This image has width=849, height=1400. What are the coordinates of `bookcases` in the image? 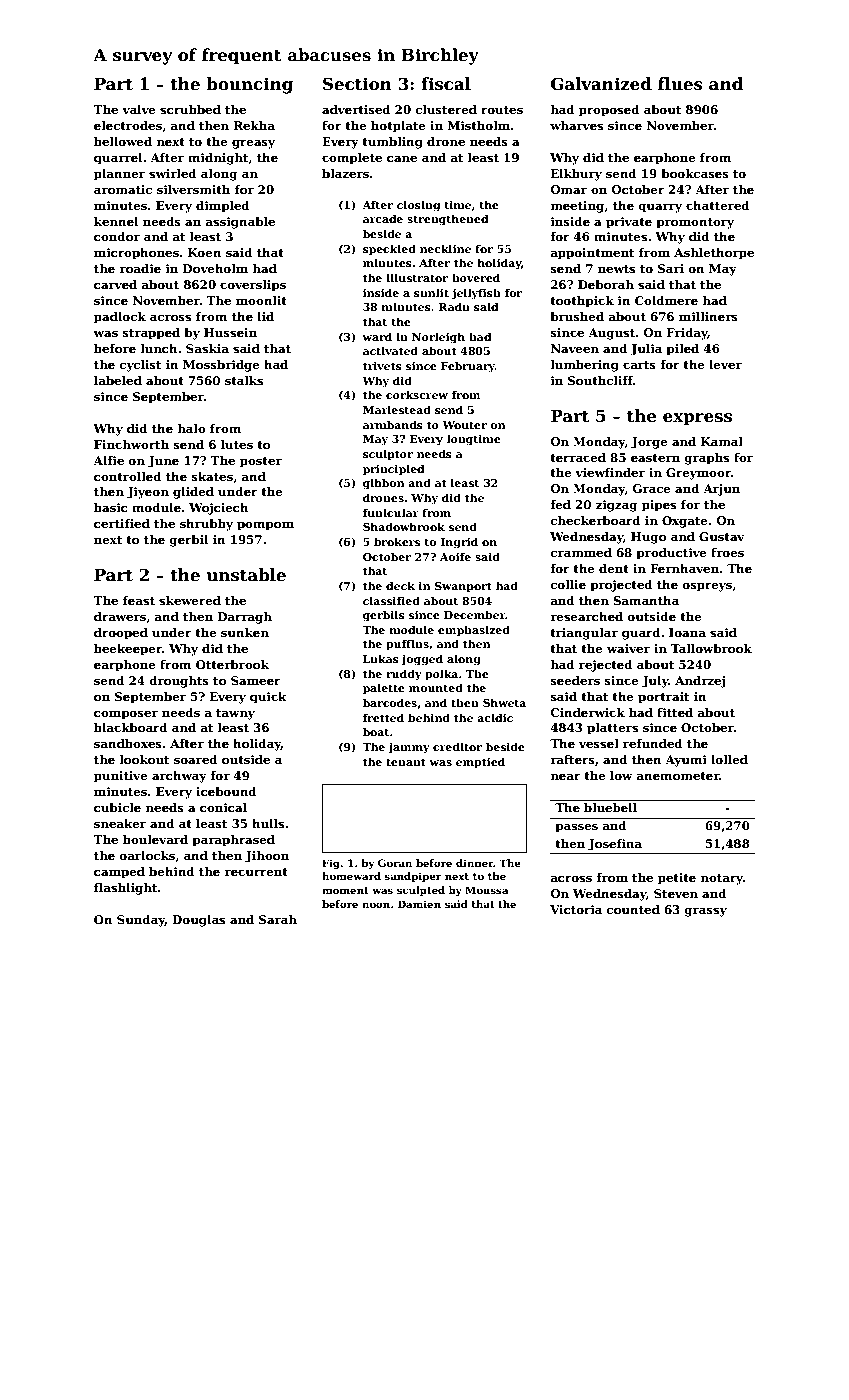 It's located at (695, 173).
